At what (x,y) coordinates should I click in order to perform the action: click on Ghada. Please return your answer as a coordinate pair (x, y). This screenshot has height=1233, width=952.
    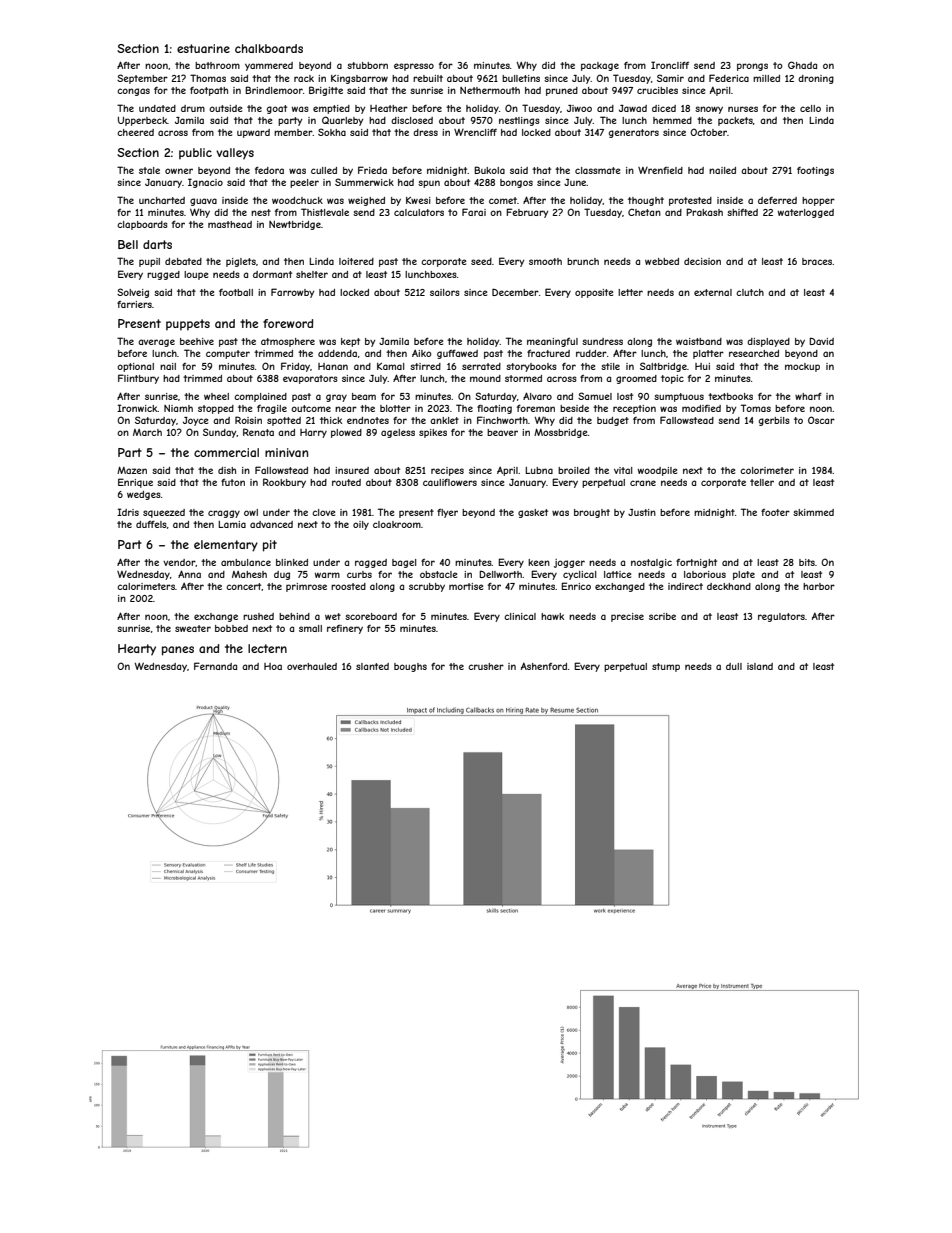
    Looking at the image, I should click on (802, 65).
